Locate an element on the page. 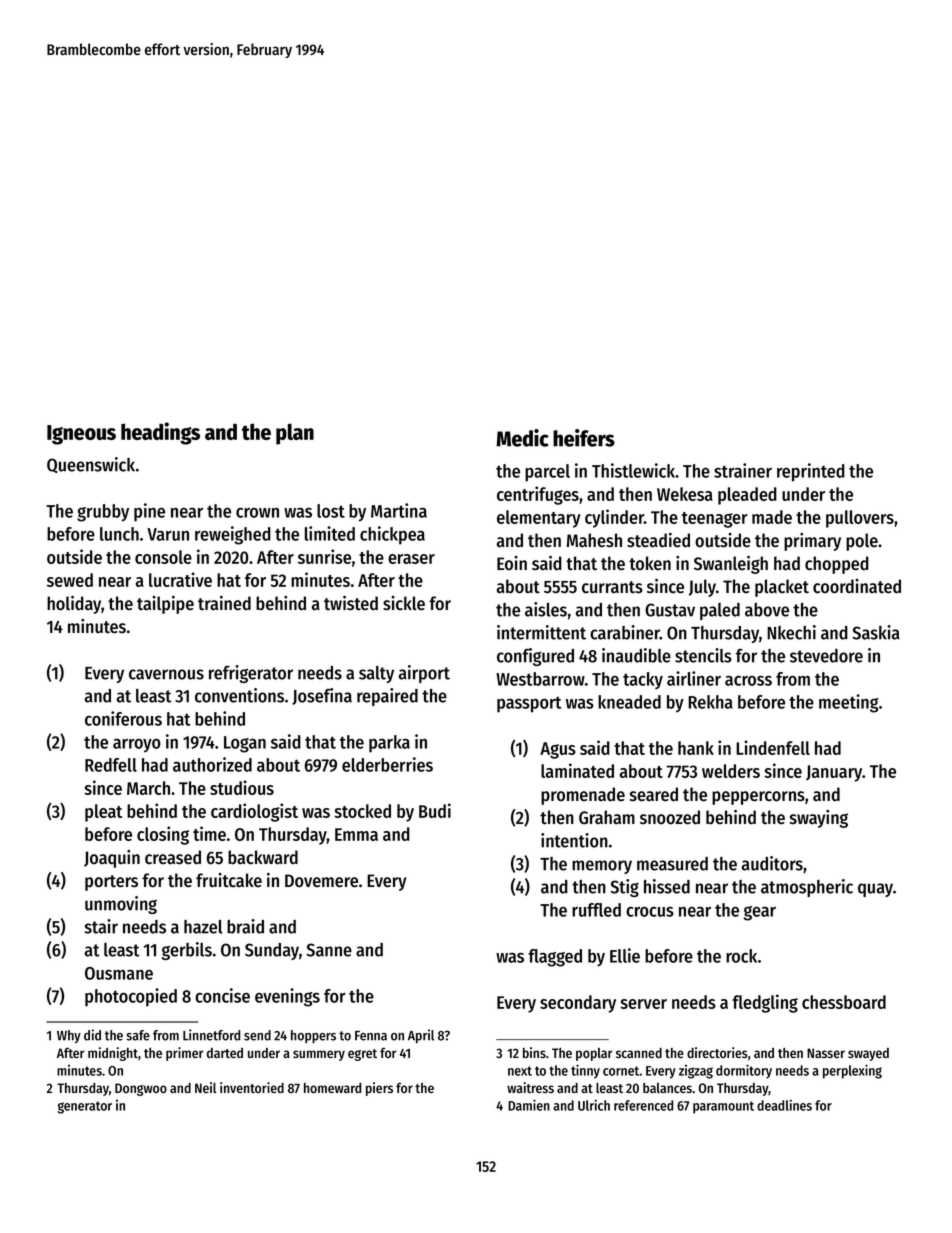  Logan is located at coordinates (245, 744).
